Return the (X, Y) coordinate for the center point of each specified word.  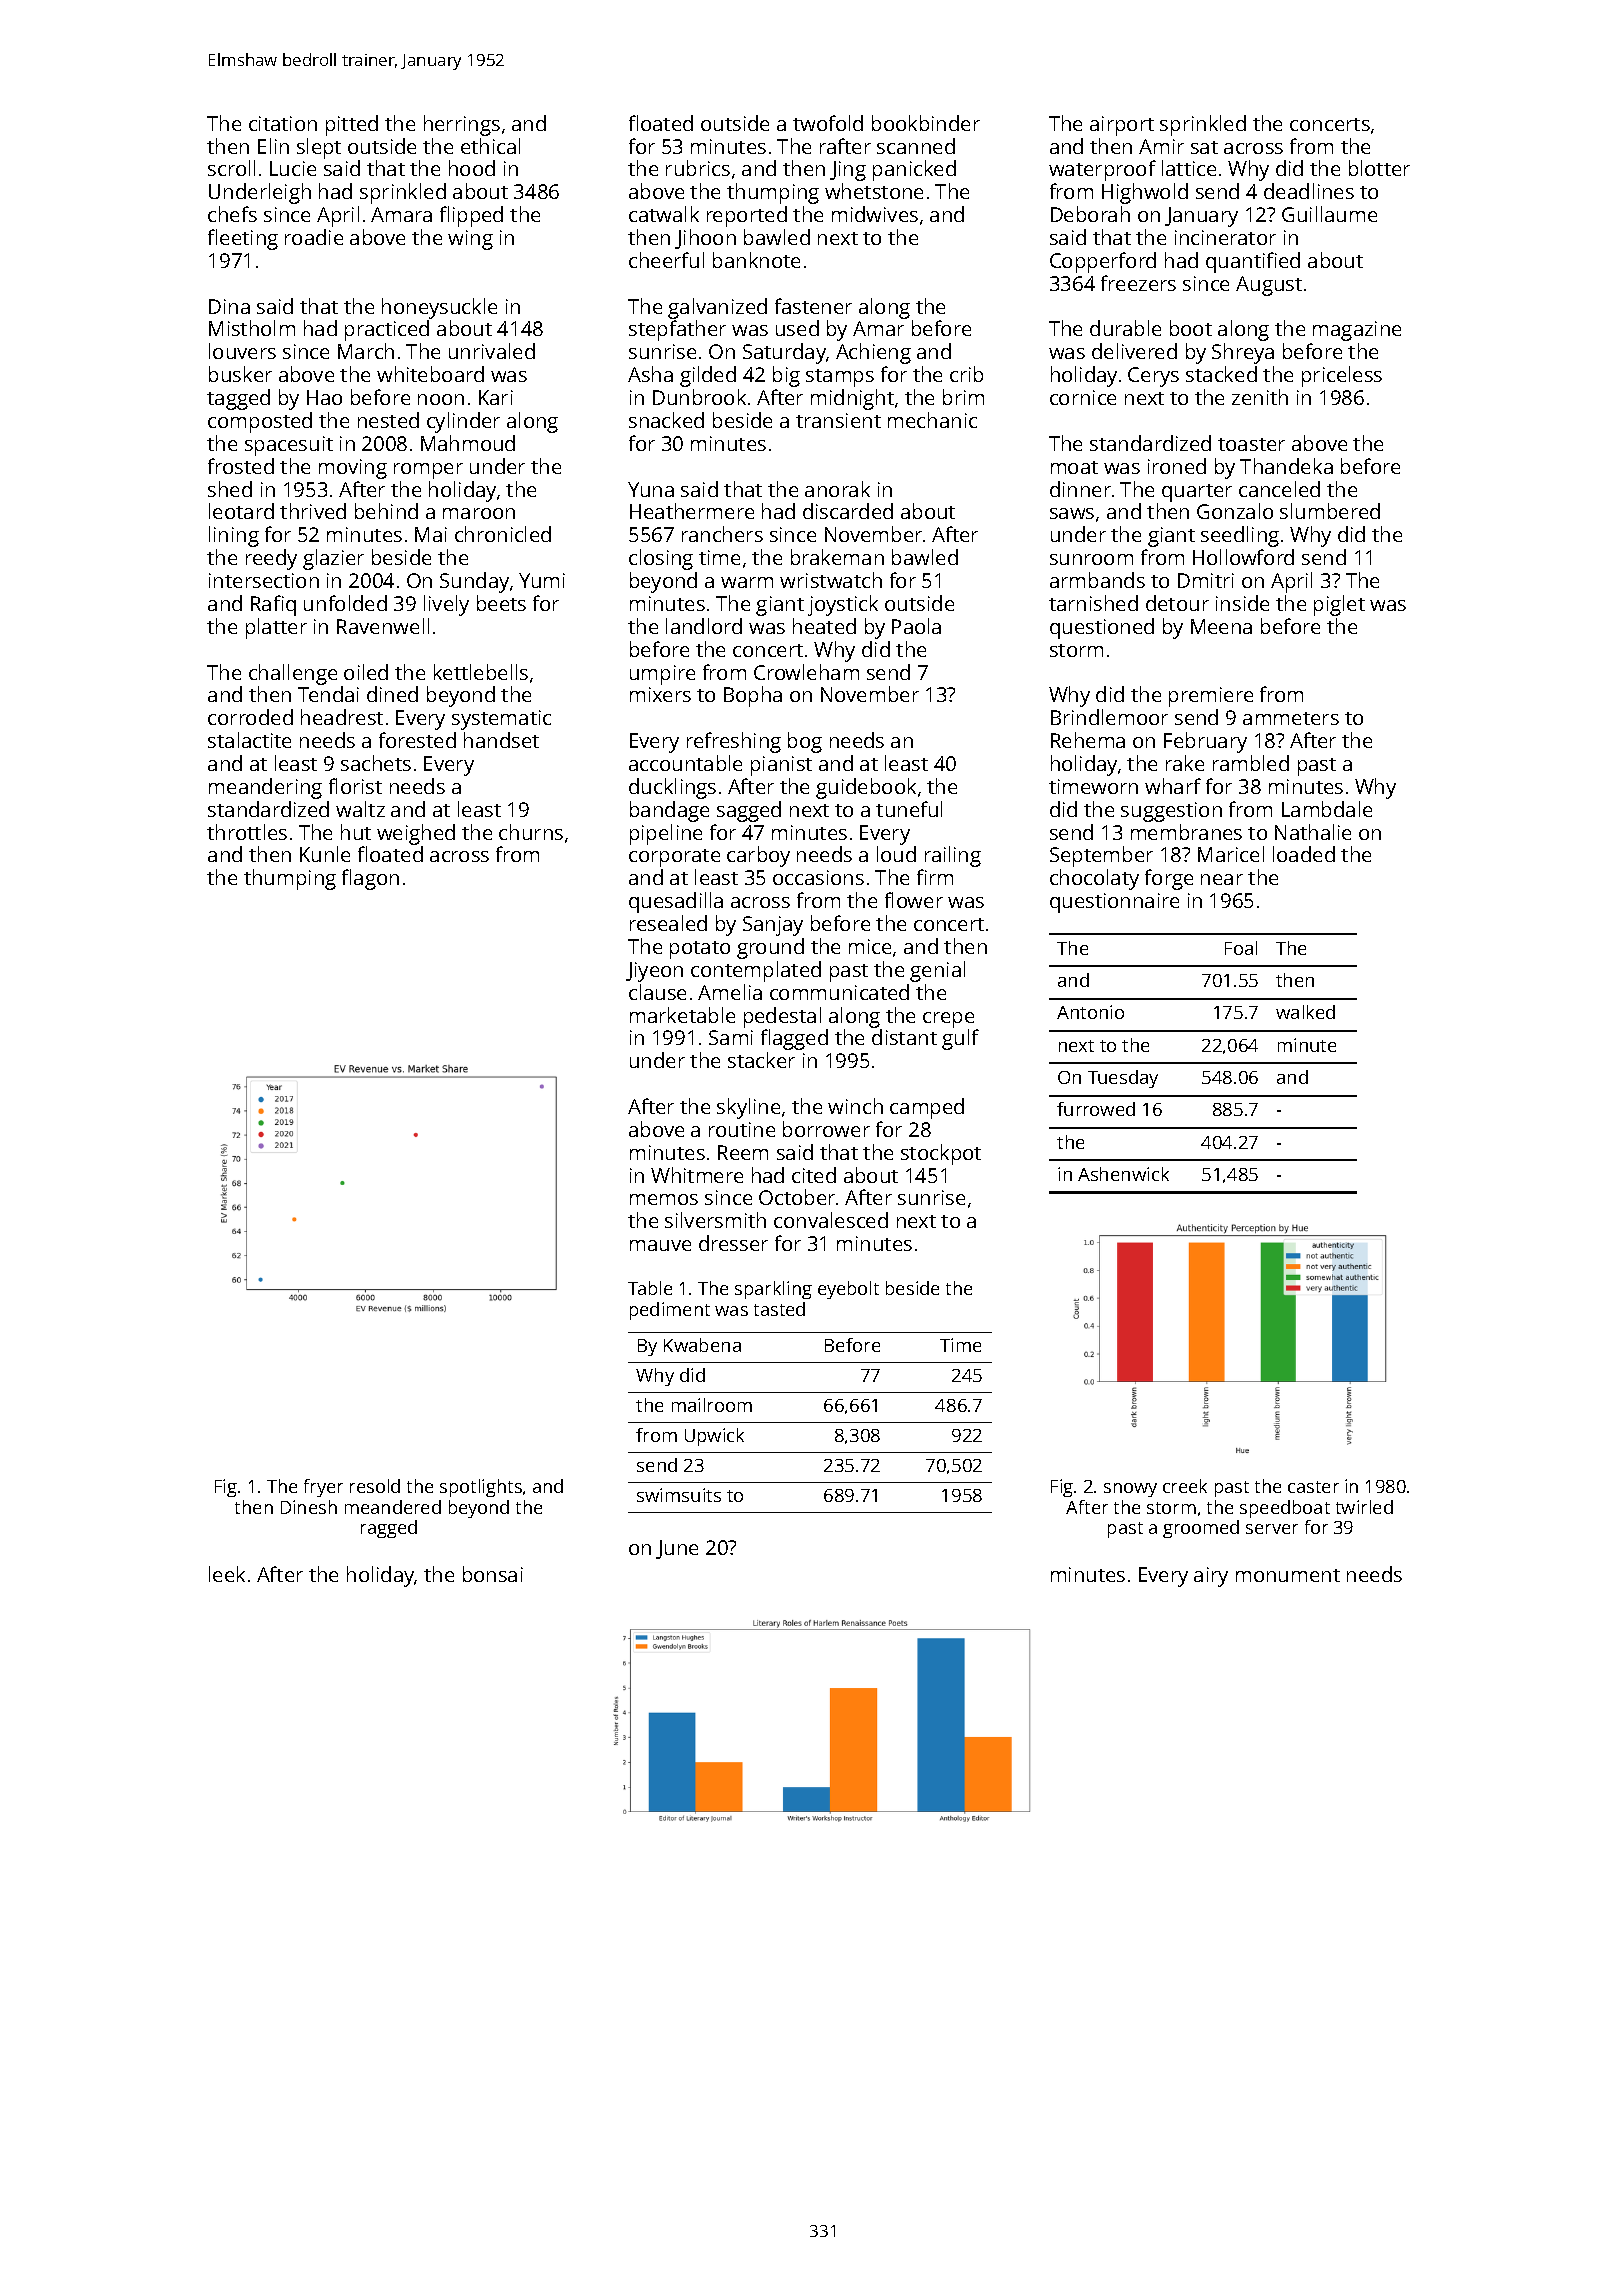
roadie (314, 237)
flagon (370, 879)
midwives (875, 214)
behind (386, 511)
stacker (761, 1060)
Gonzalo (1235, 511)
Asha (650, 374)
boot (1191, 328)
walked (1305, 1012)
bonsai (493, 1574)
